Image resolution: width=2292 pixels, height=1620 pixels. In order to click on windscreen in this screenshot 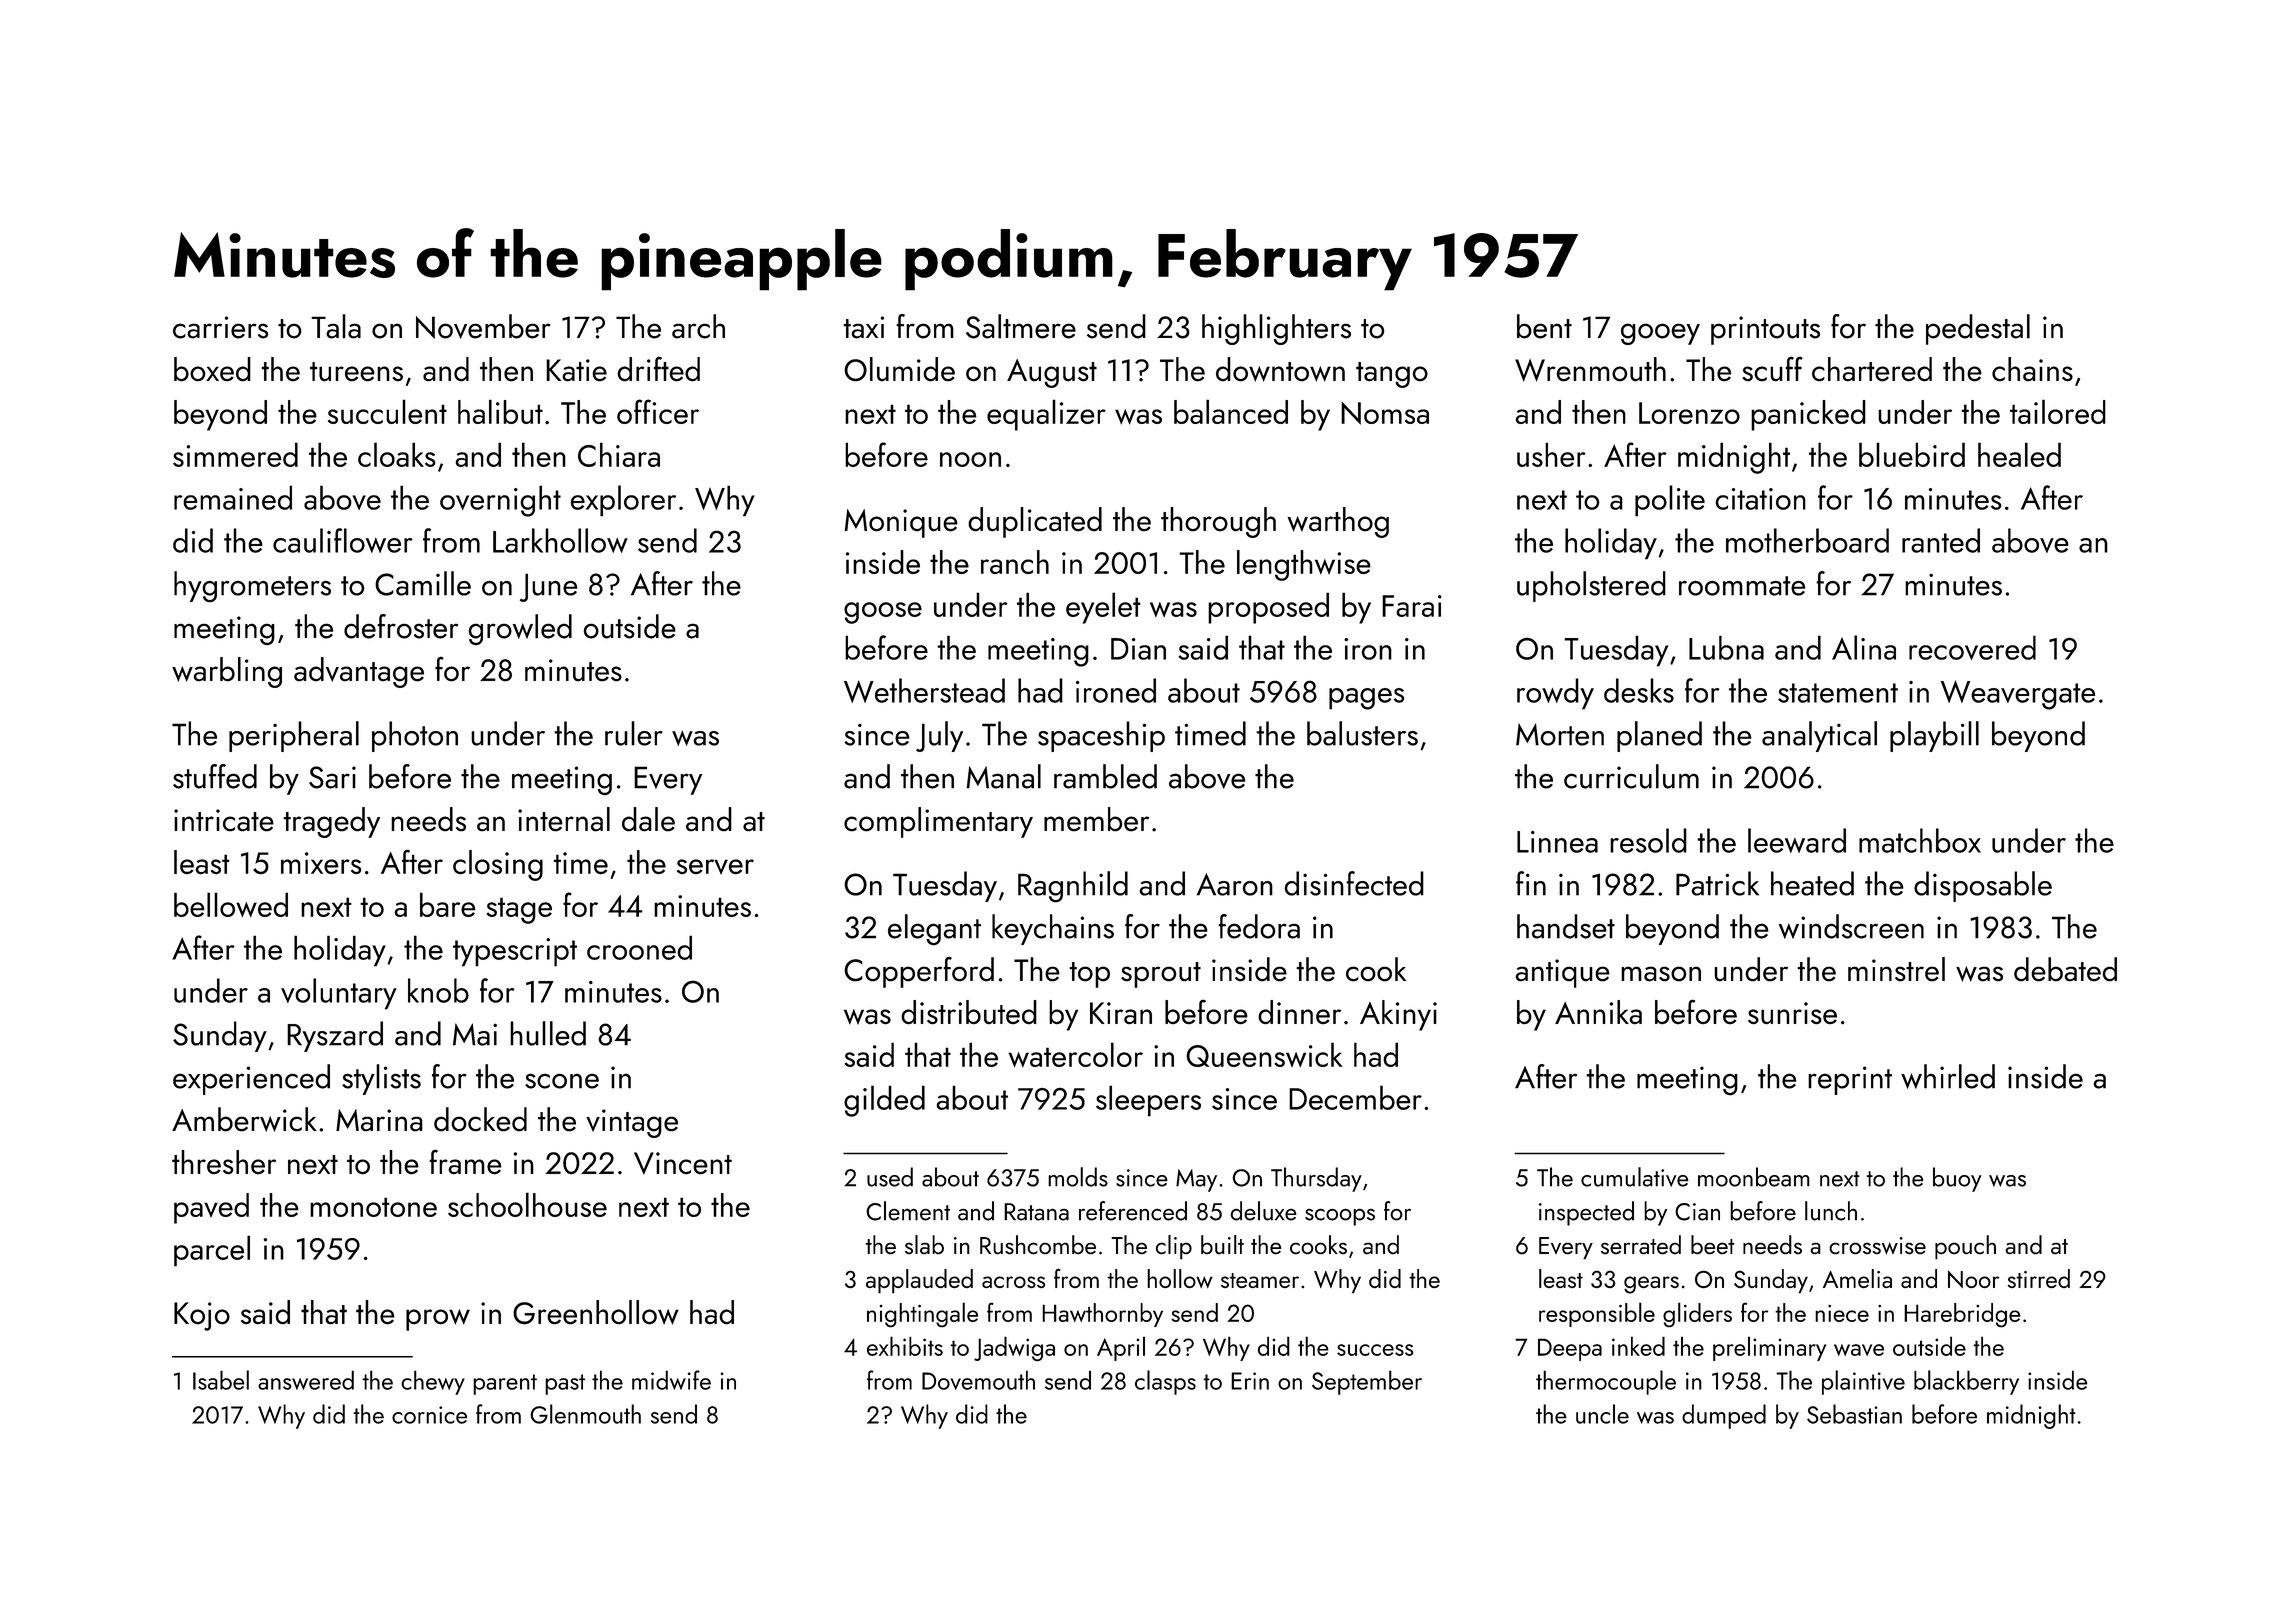, I will do `click(1851, 926)`.
